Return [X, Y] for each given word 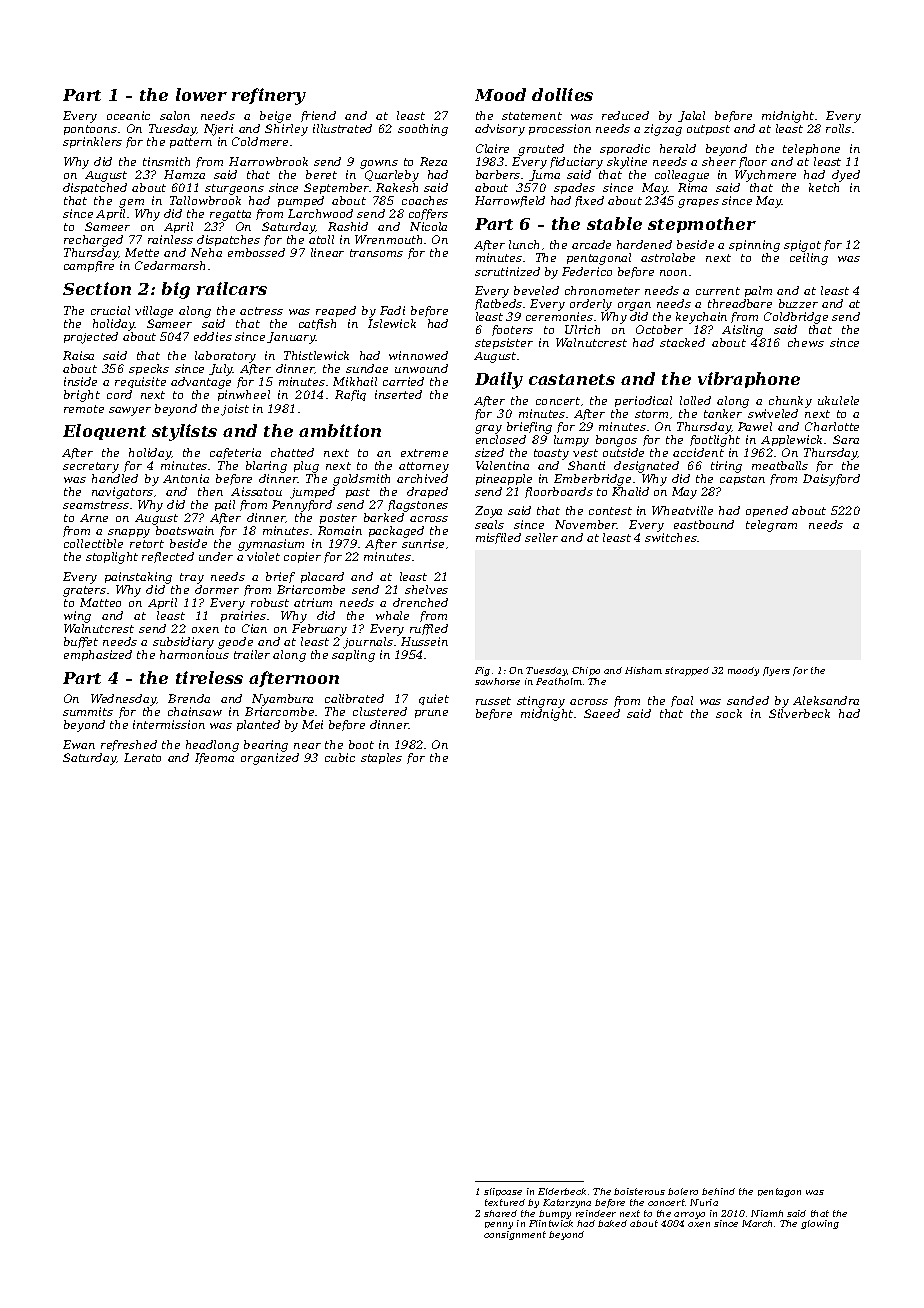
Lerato [142, 757]
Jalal [691, 116]
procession [560, 129]
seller [541, 537]
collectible [93, 543]
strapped [687, 671]
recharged [93, 241]
